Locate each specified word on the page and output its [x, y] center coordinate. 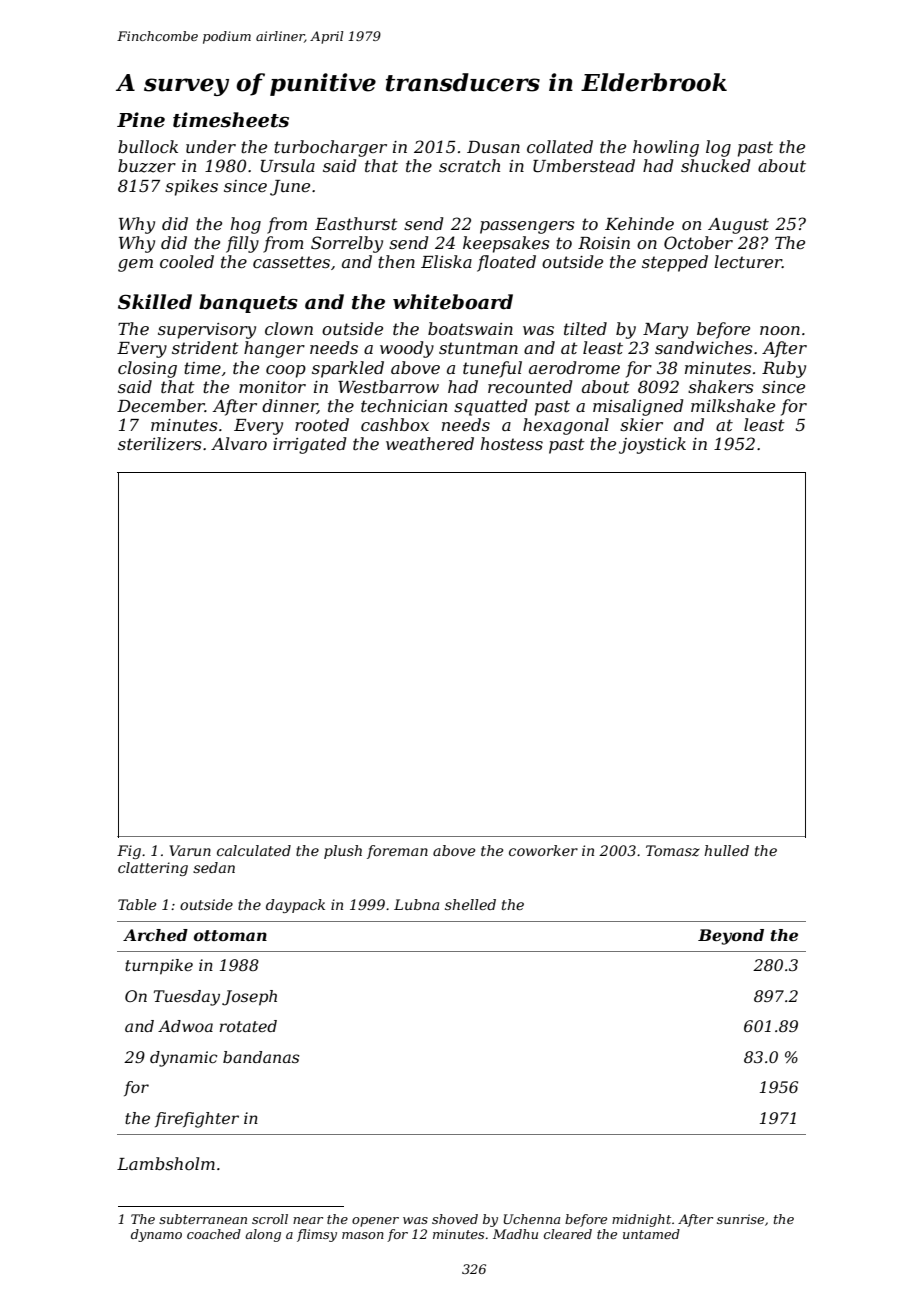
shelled [470, 904]
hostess [512, 443]
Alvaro [239, 443]
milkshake [733, 405]
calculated [254, 850]
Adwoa [185, 1026]
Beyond [731, 937]
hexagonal [566, 426]
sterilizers [160, 444]
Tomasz [673, 851]
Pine [141, 120]
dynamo [156, 1235]
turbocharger [330, 148]
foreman [397, 852]
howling [666, 148]
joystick [652, 445]
